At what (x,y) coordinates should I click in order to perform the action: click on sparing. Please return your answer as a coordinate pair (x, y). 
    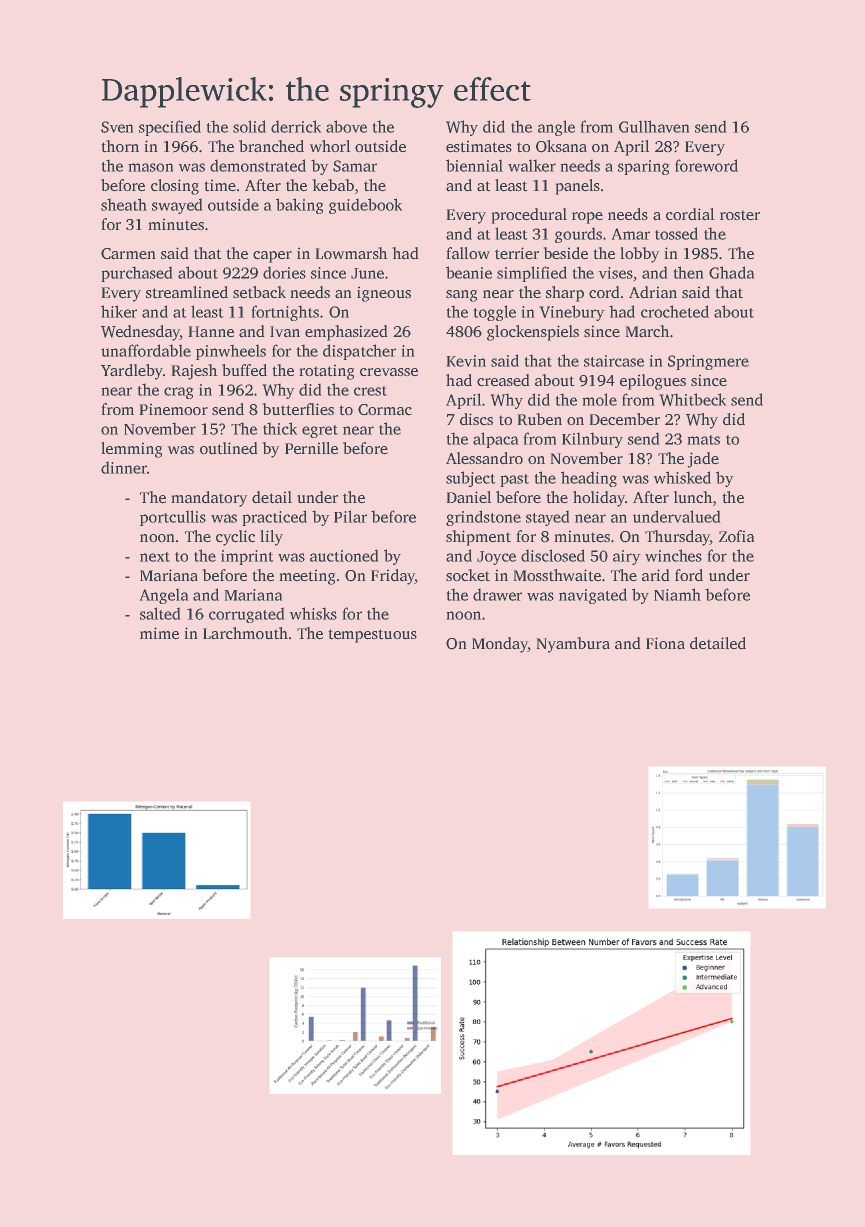
    Looking at the image, I should click on (644, 167).
